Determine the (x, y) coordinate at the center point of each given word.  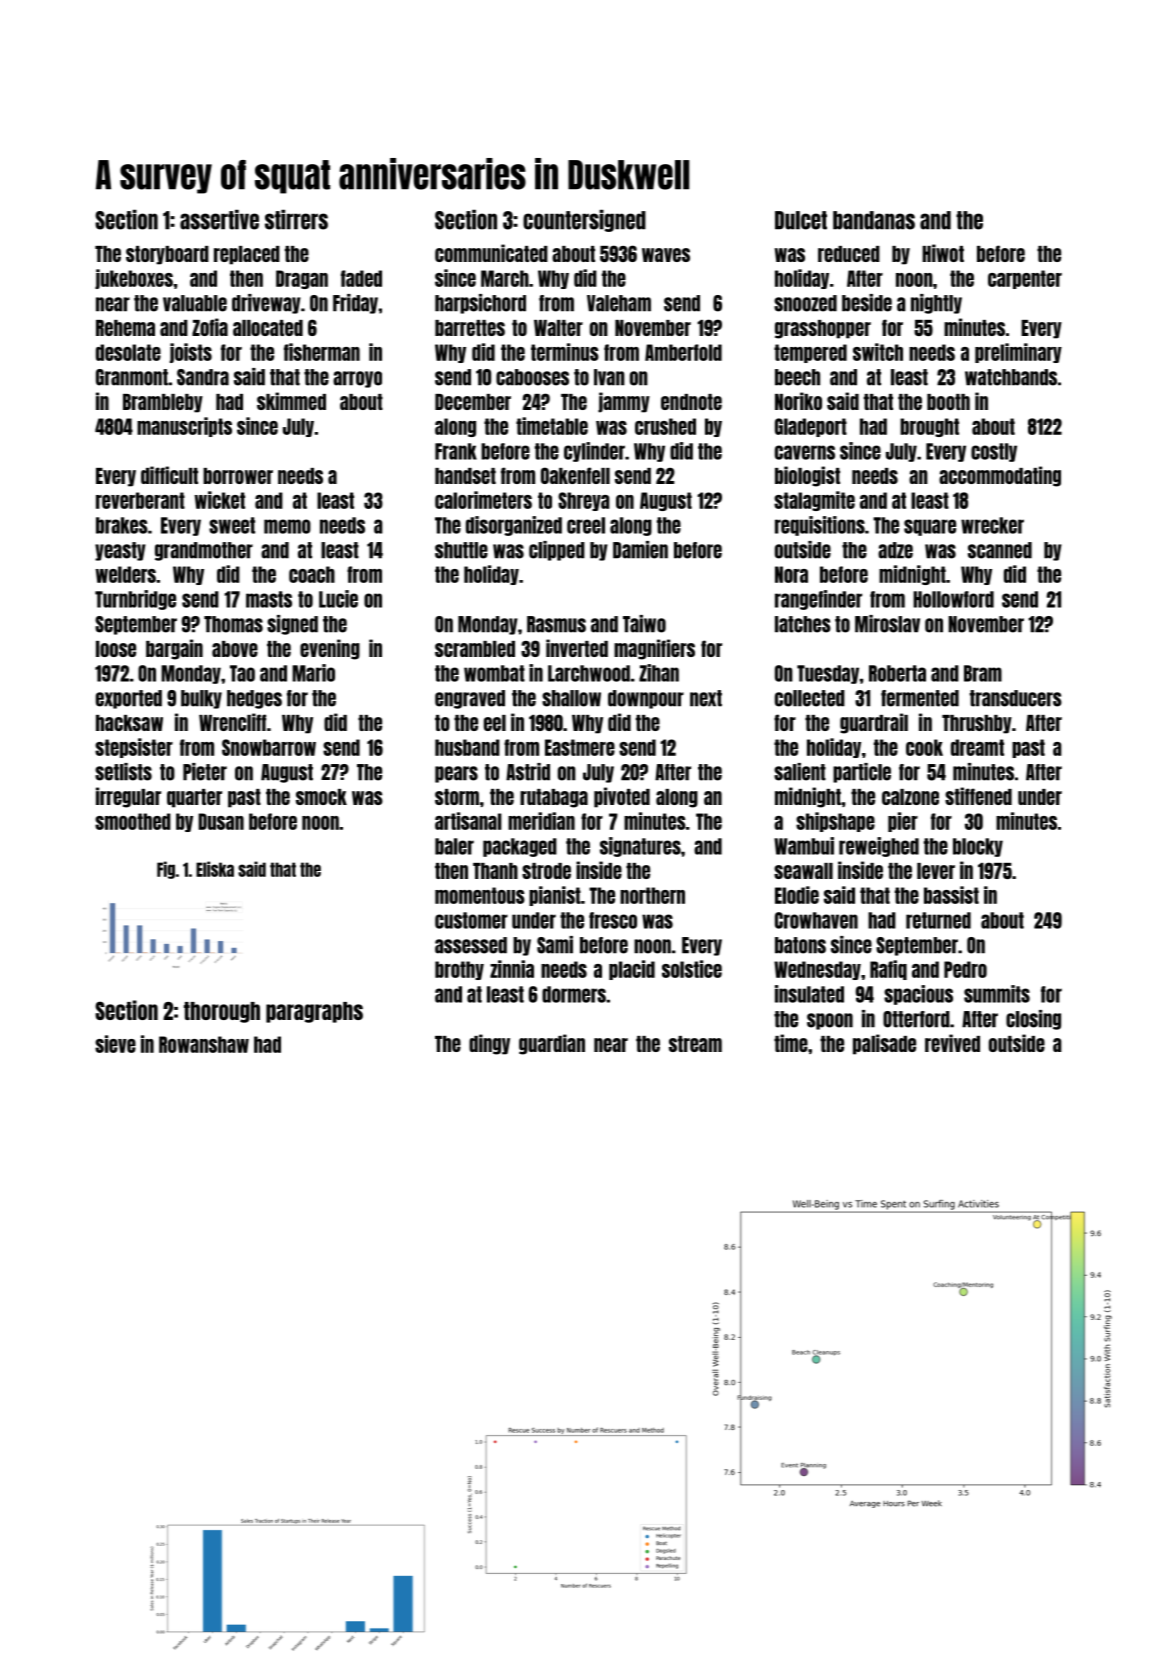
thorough (222, 1012)
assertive (219, 220)
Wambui (804, 846)
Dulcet (801, 220)
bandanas (874, 220)
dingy (489, 1044)
